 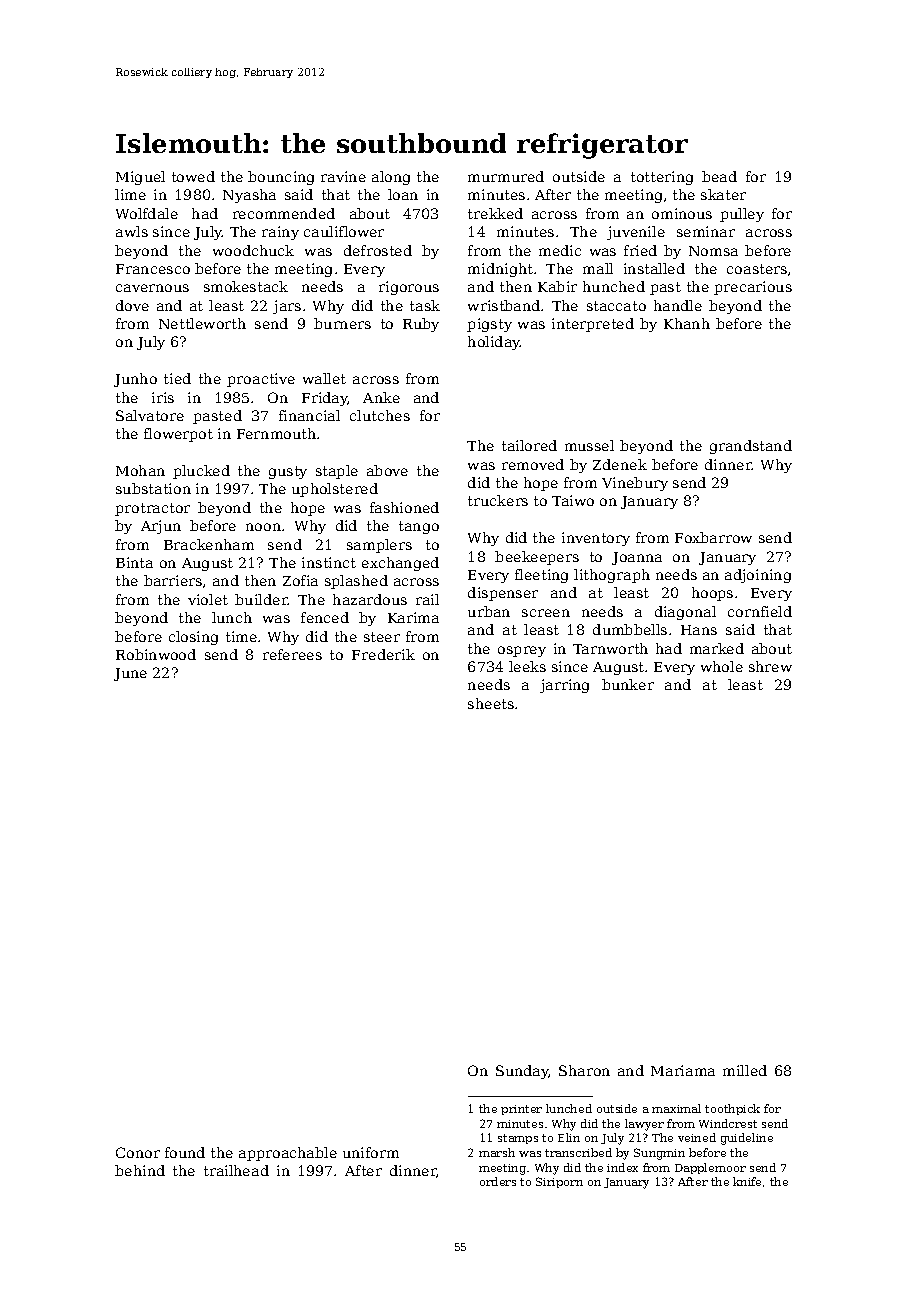 What do you see at coordinates (622, 1167) in the page?
I see `index` at bounding box center [622, 1167].
